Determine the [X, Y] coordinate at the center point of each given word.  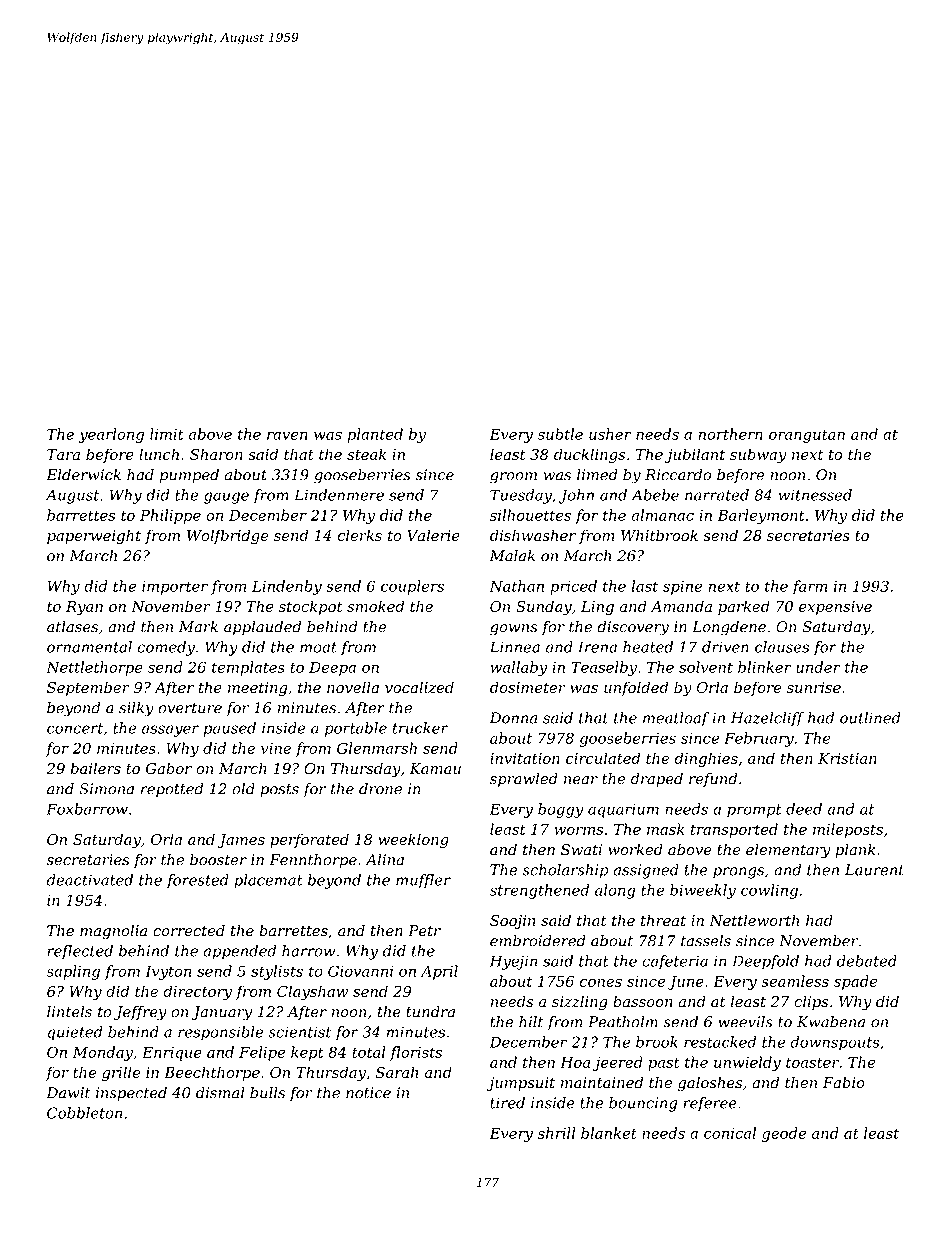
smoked [375, 606]
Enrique [172, 1054]
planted [375, 435]
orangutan [807, 436]
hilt [531, 1022]
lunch [159, 454]
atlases [72, 627]
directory [197, 992]
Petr [424, 931]
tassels [706, 941]
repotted [172, 790]
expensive [835, 608]
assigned [646, 871]
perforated [309, 840]
